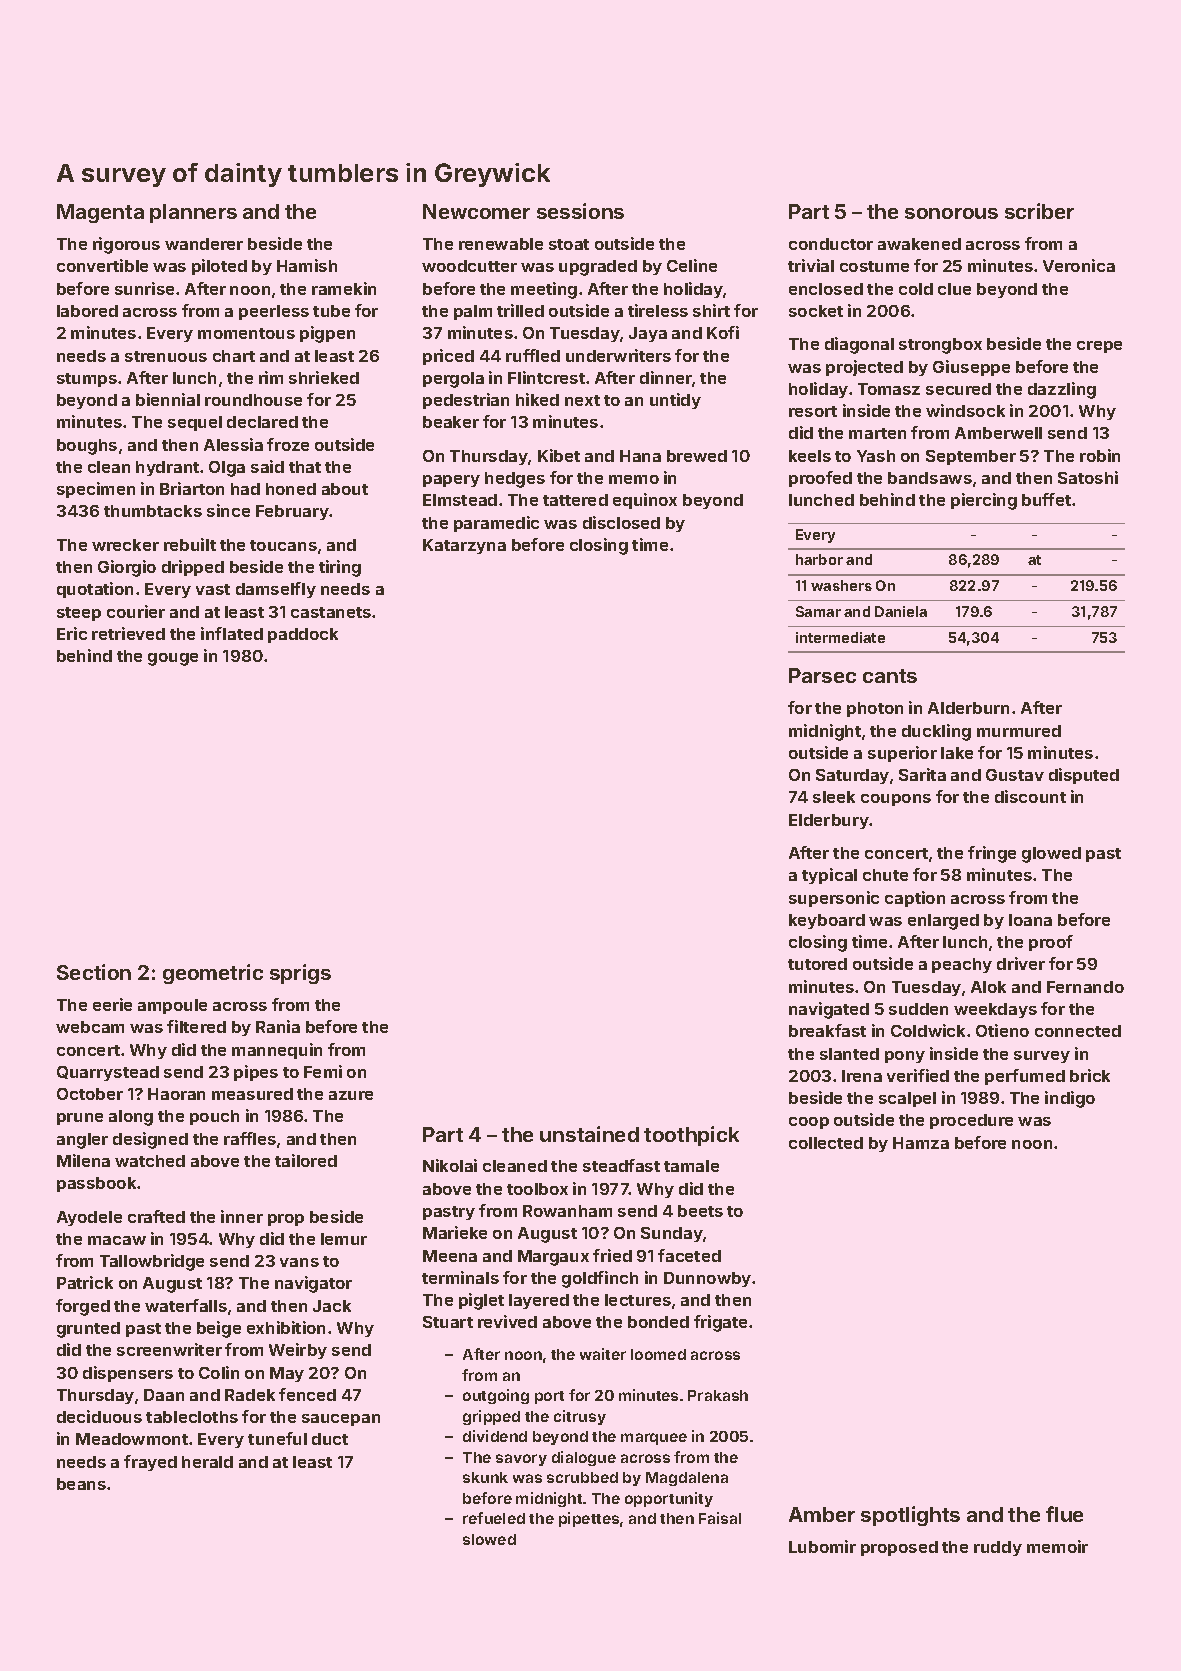 The image size is (1181, 1671). Describe the element at coordinates (829, 876) in the screenshot. I see `typical` at that location.
